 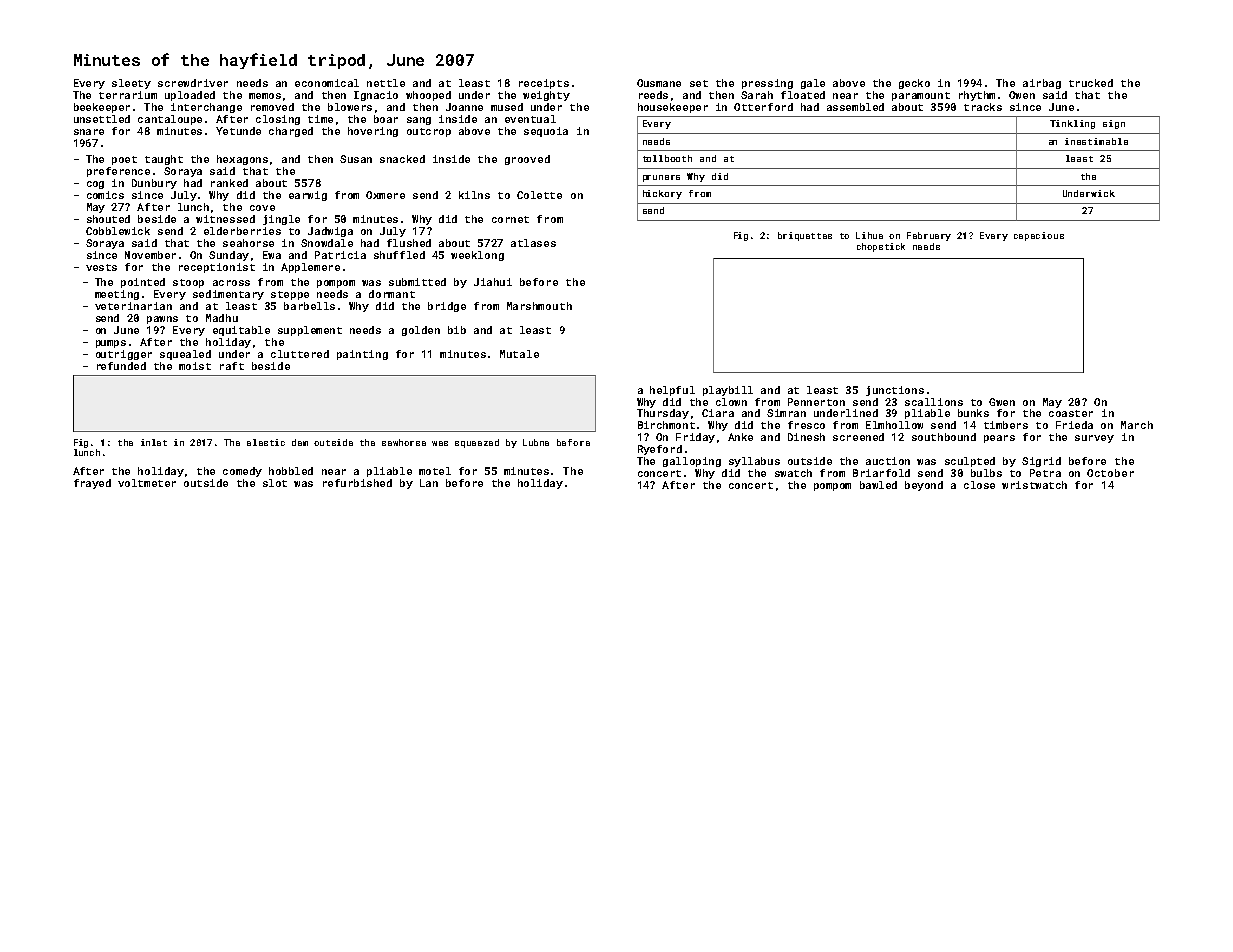 I want to click on chopstick, so click(x=881, y=247).
